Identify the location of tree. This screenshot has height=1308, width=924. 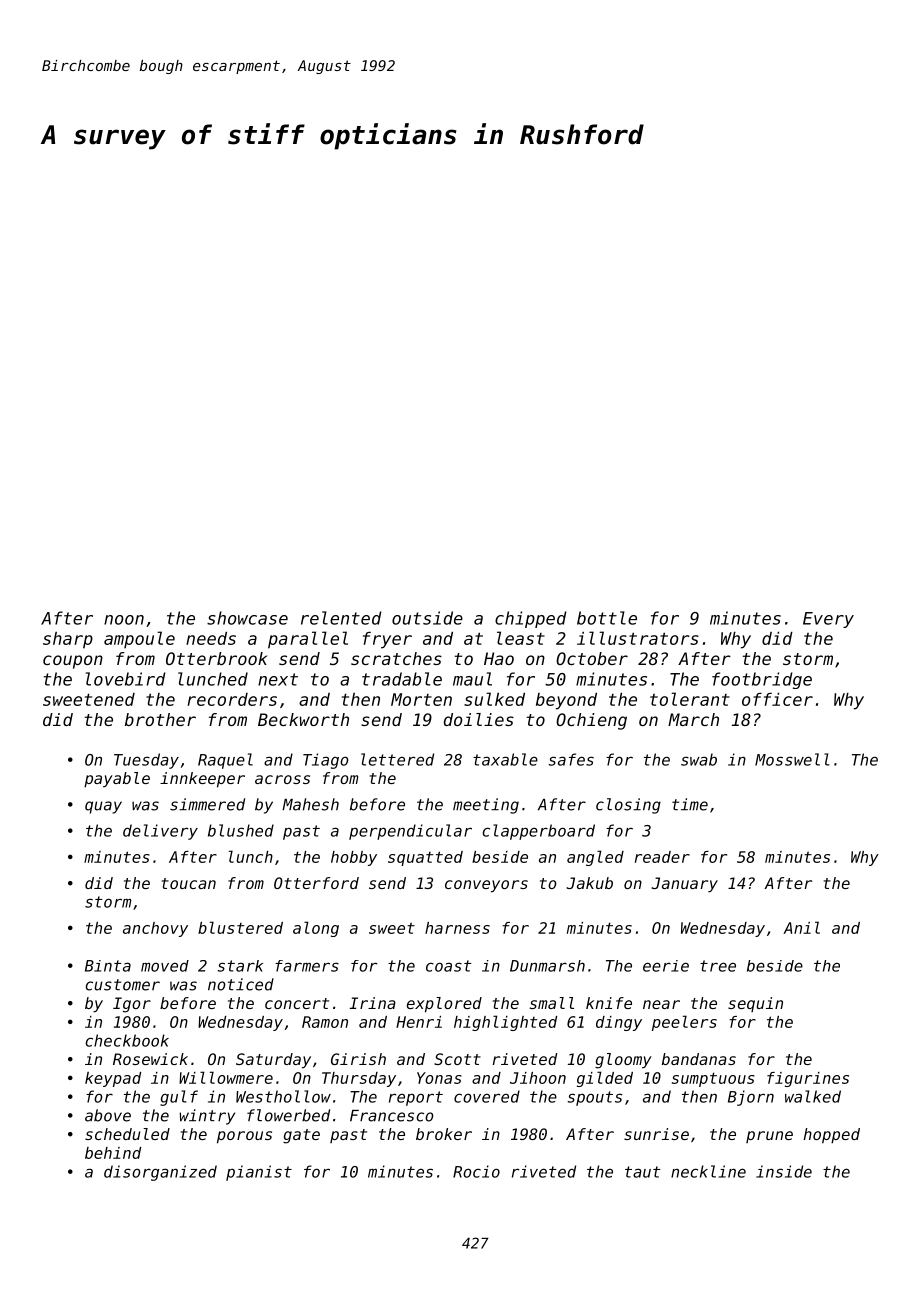
(718, 966).
